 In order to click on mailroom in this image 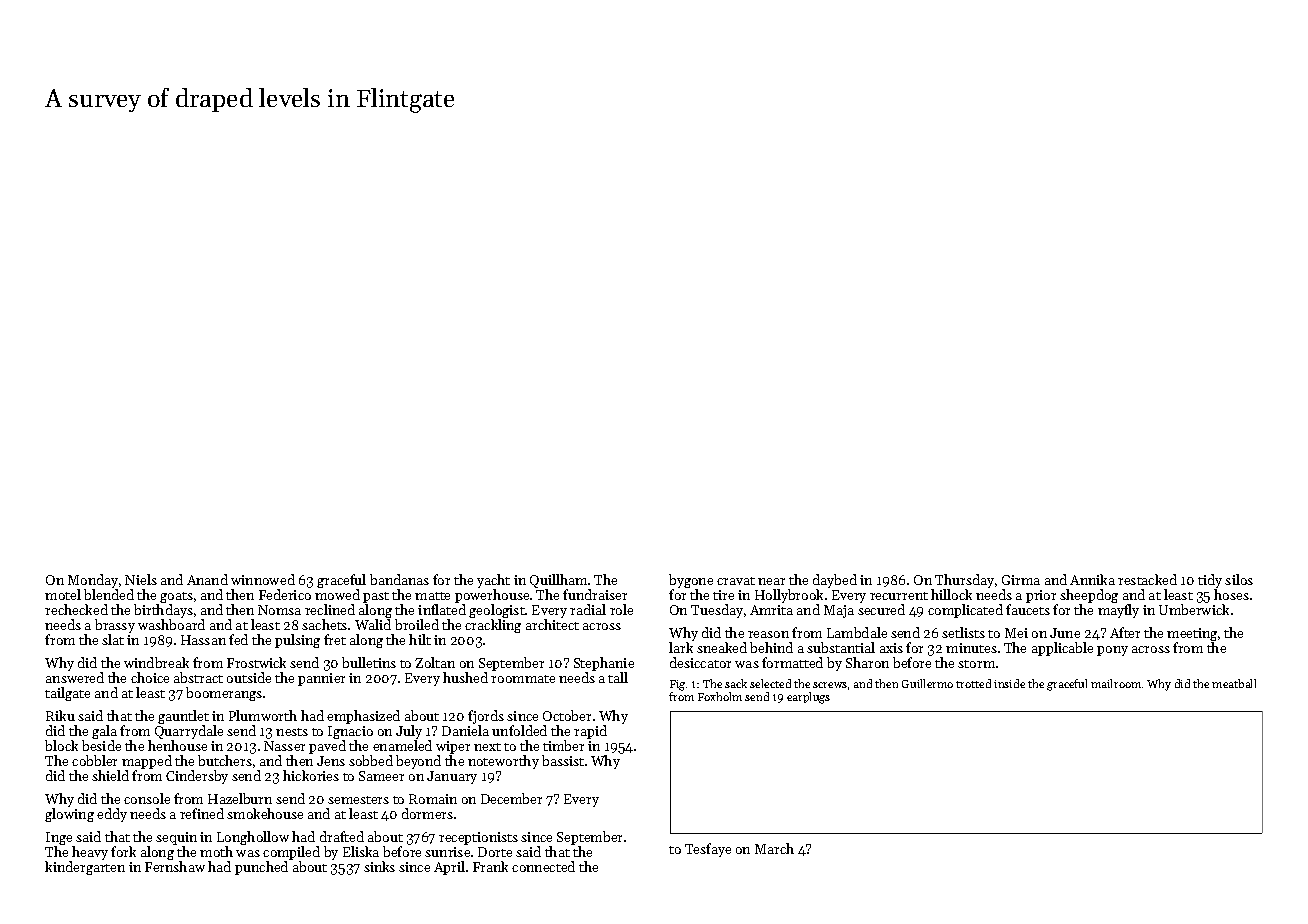, I will do `click(1116, 683)`.
